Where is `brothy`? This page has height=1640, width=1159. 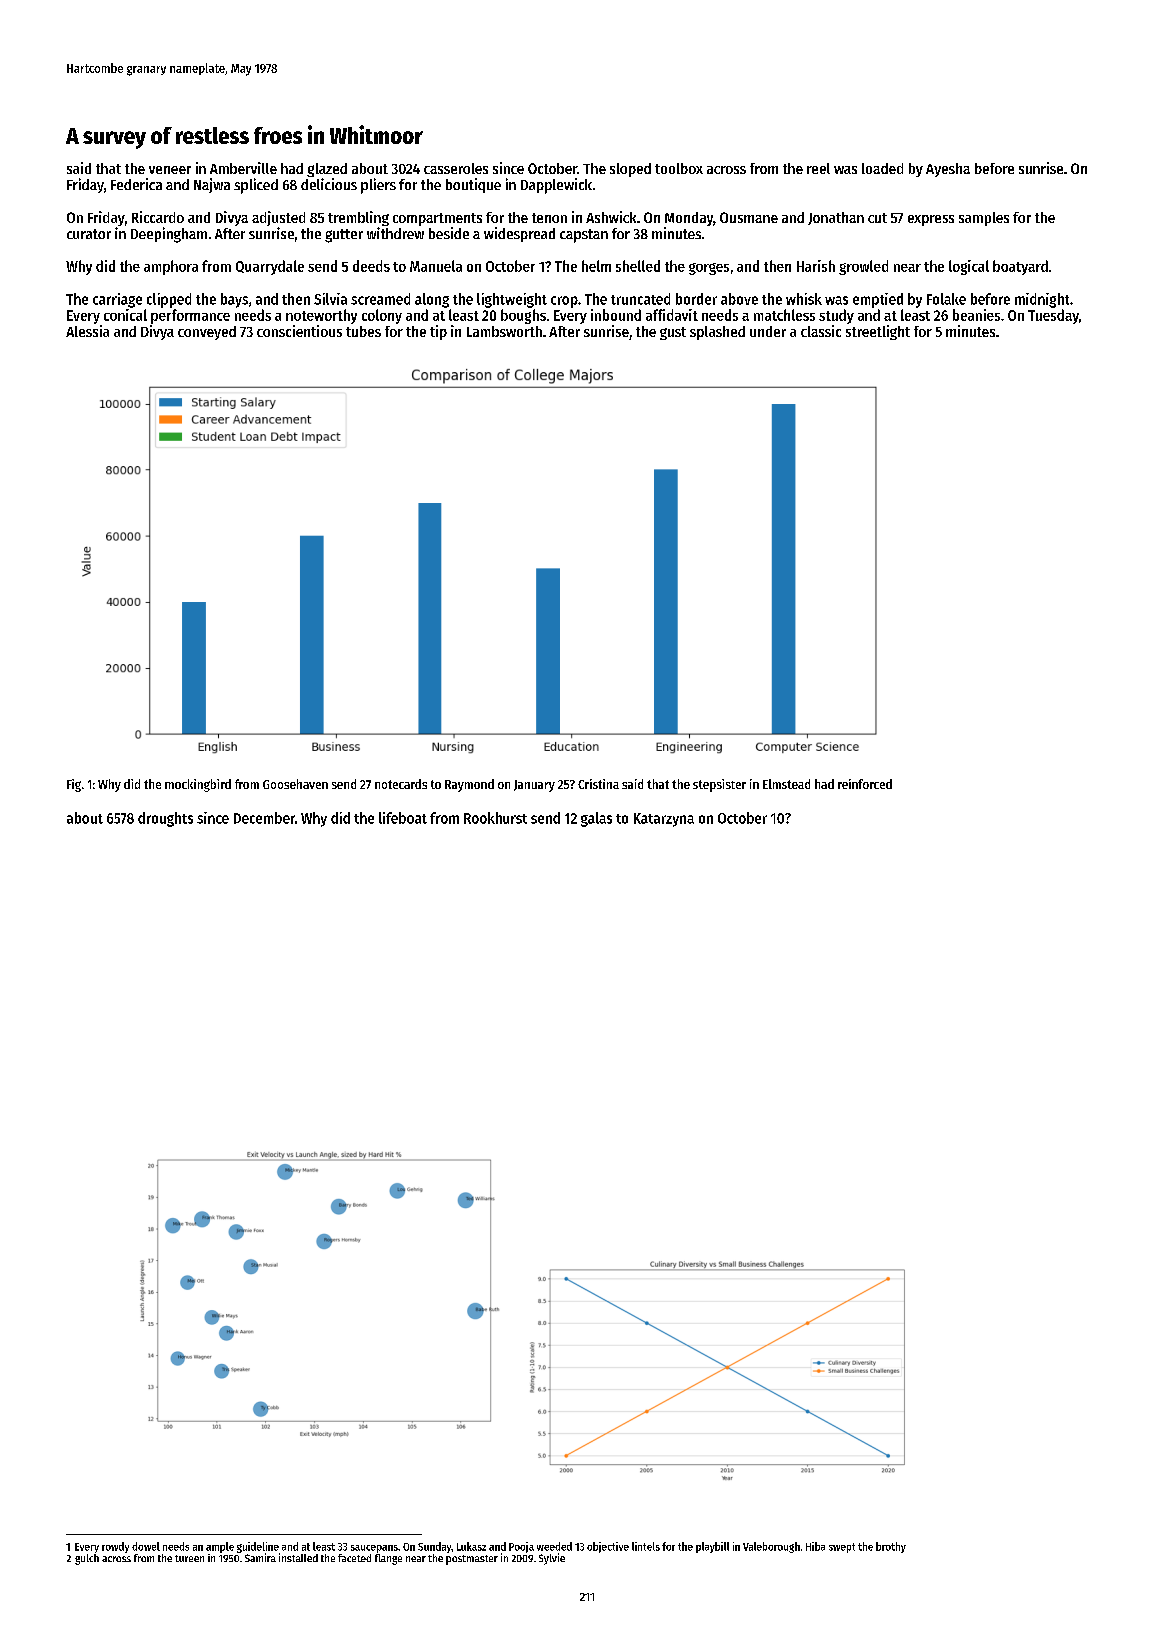 brothy is located at coordinates (891, 1547).
